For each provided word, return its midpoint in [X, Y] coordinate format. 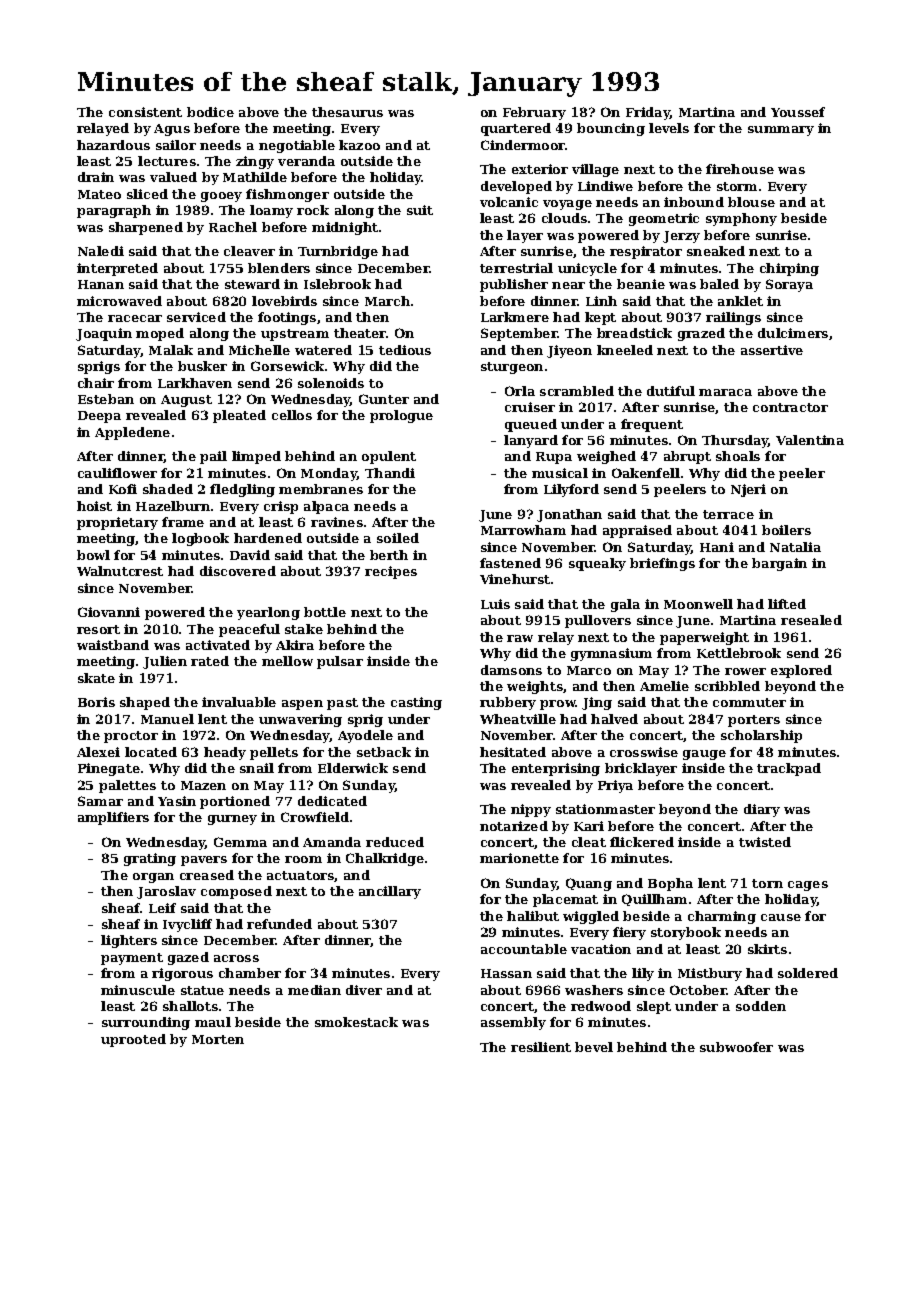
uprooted [133, 1040]
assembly [513, 1023]
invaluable [239, 702]
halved [614, 719]
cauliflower [117, 473]
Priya [615, 786]
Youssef [798, 112]
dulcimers [793, 333]
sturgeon [512, 368]
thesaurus [347, 112]
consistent [145, 112]
